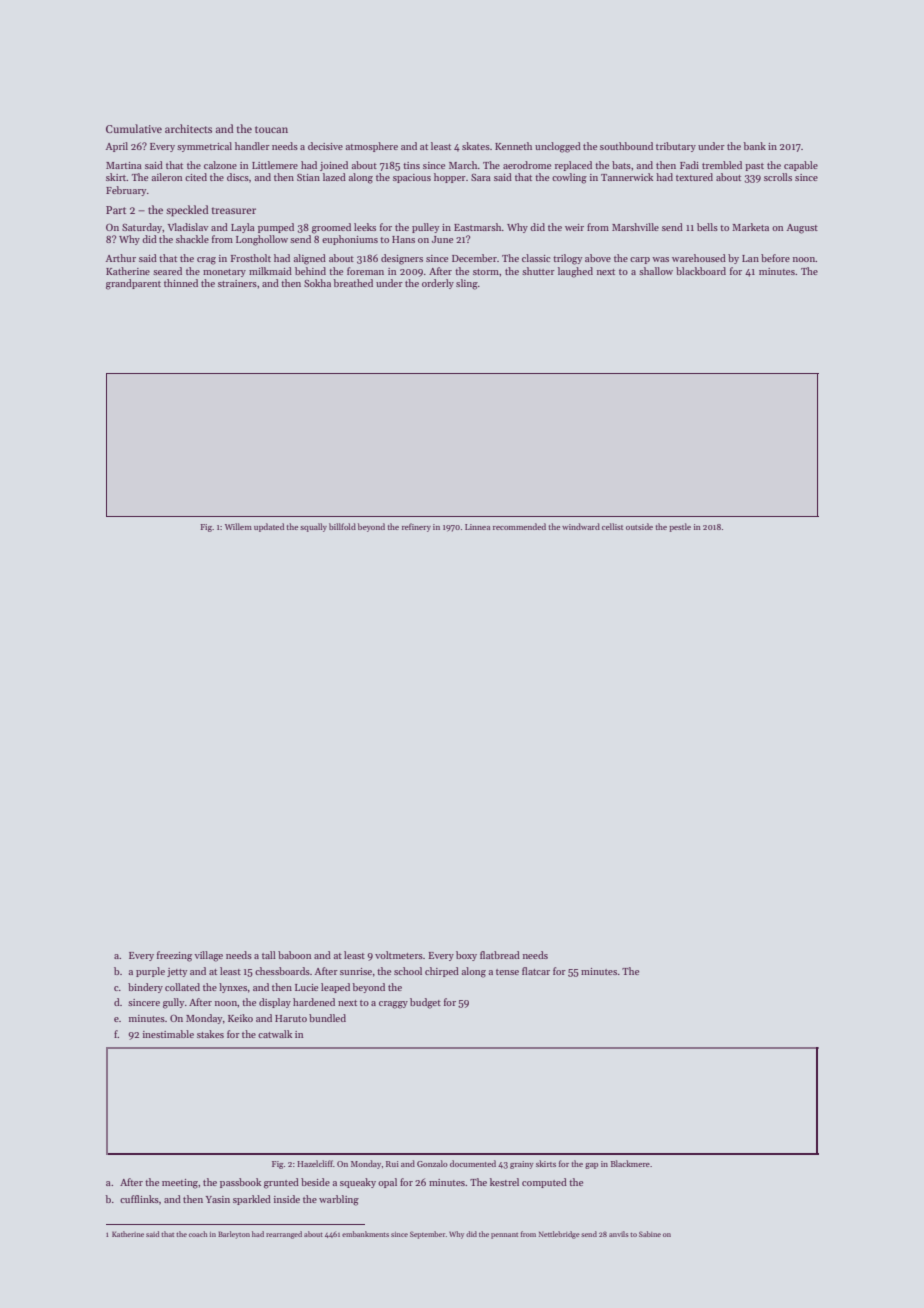 This screenshot has width=924, height=1308. What do you see at coordinates (198, 1234) in the screenshot?
I see `coach` at bounding box center [198, 1234].
